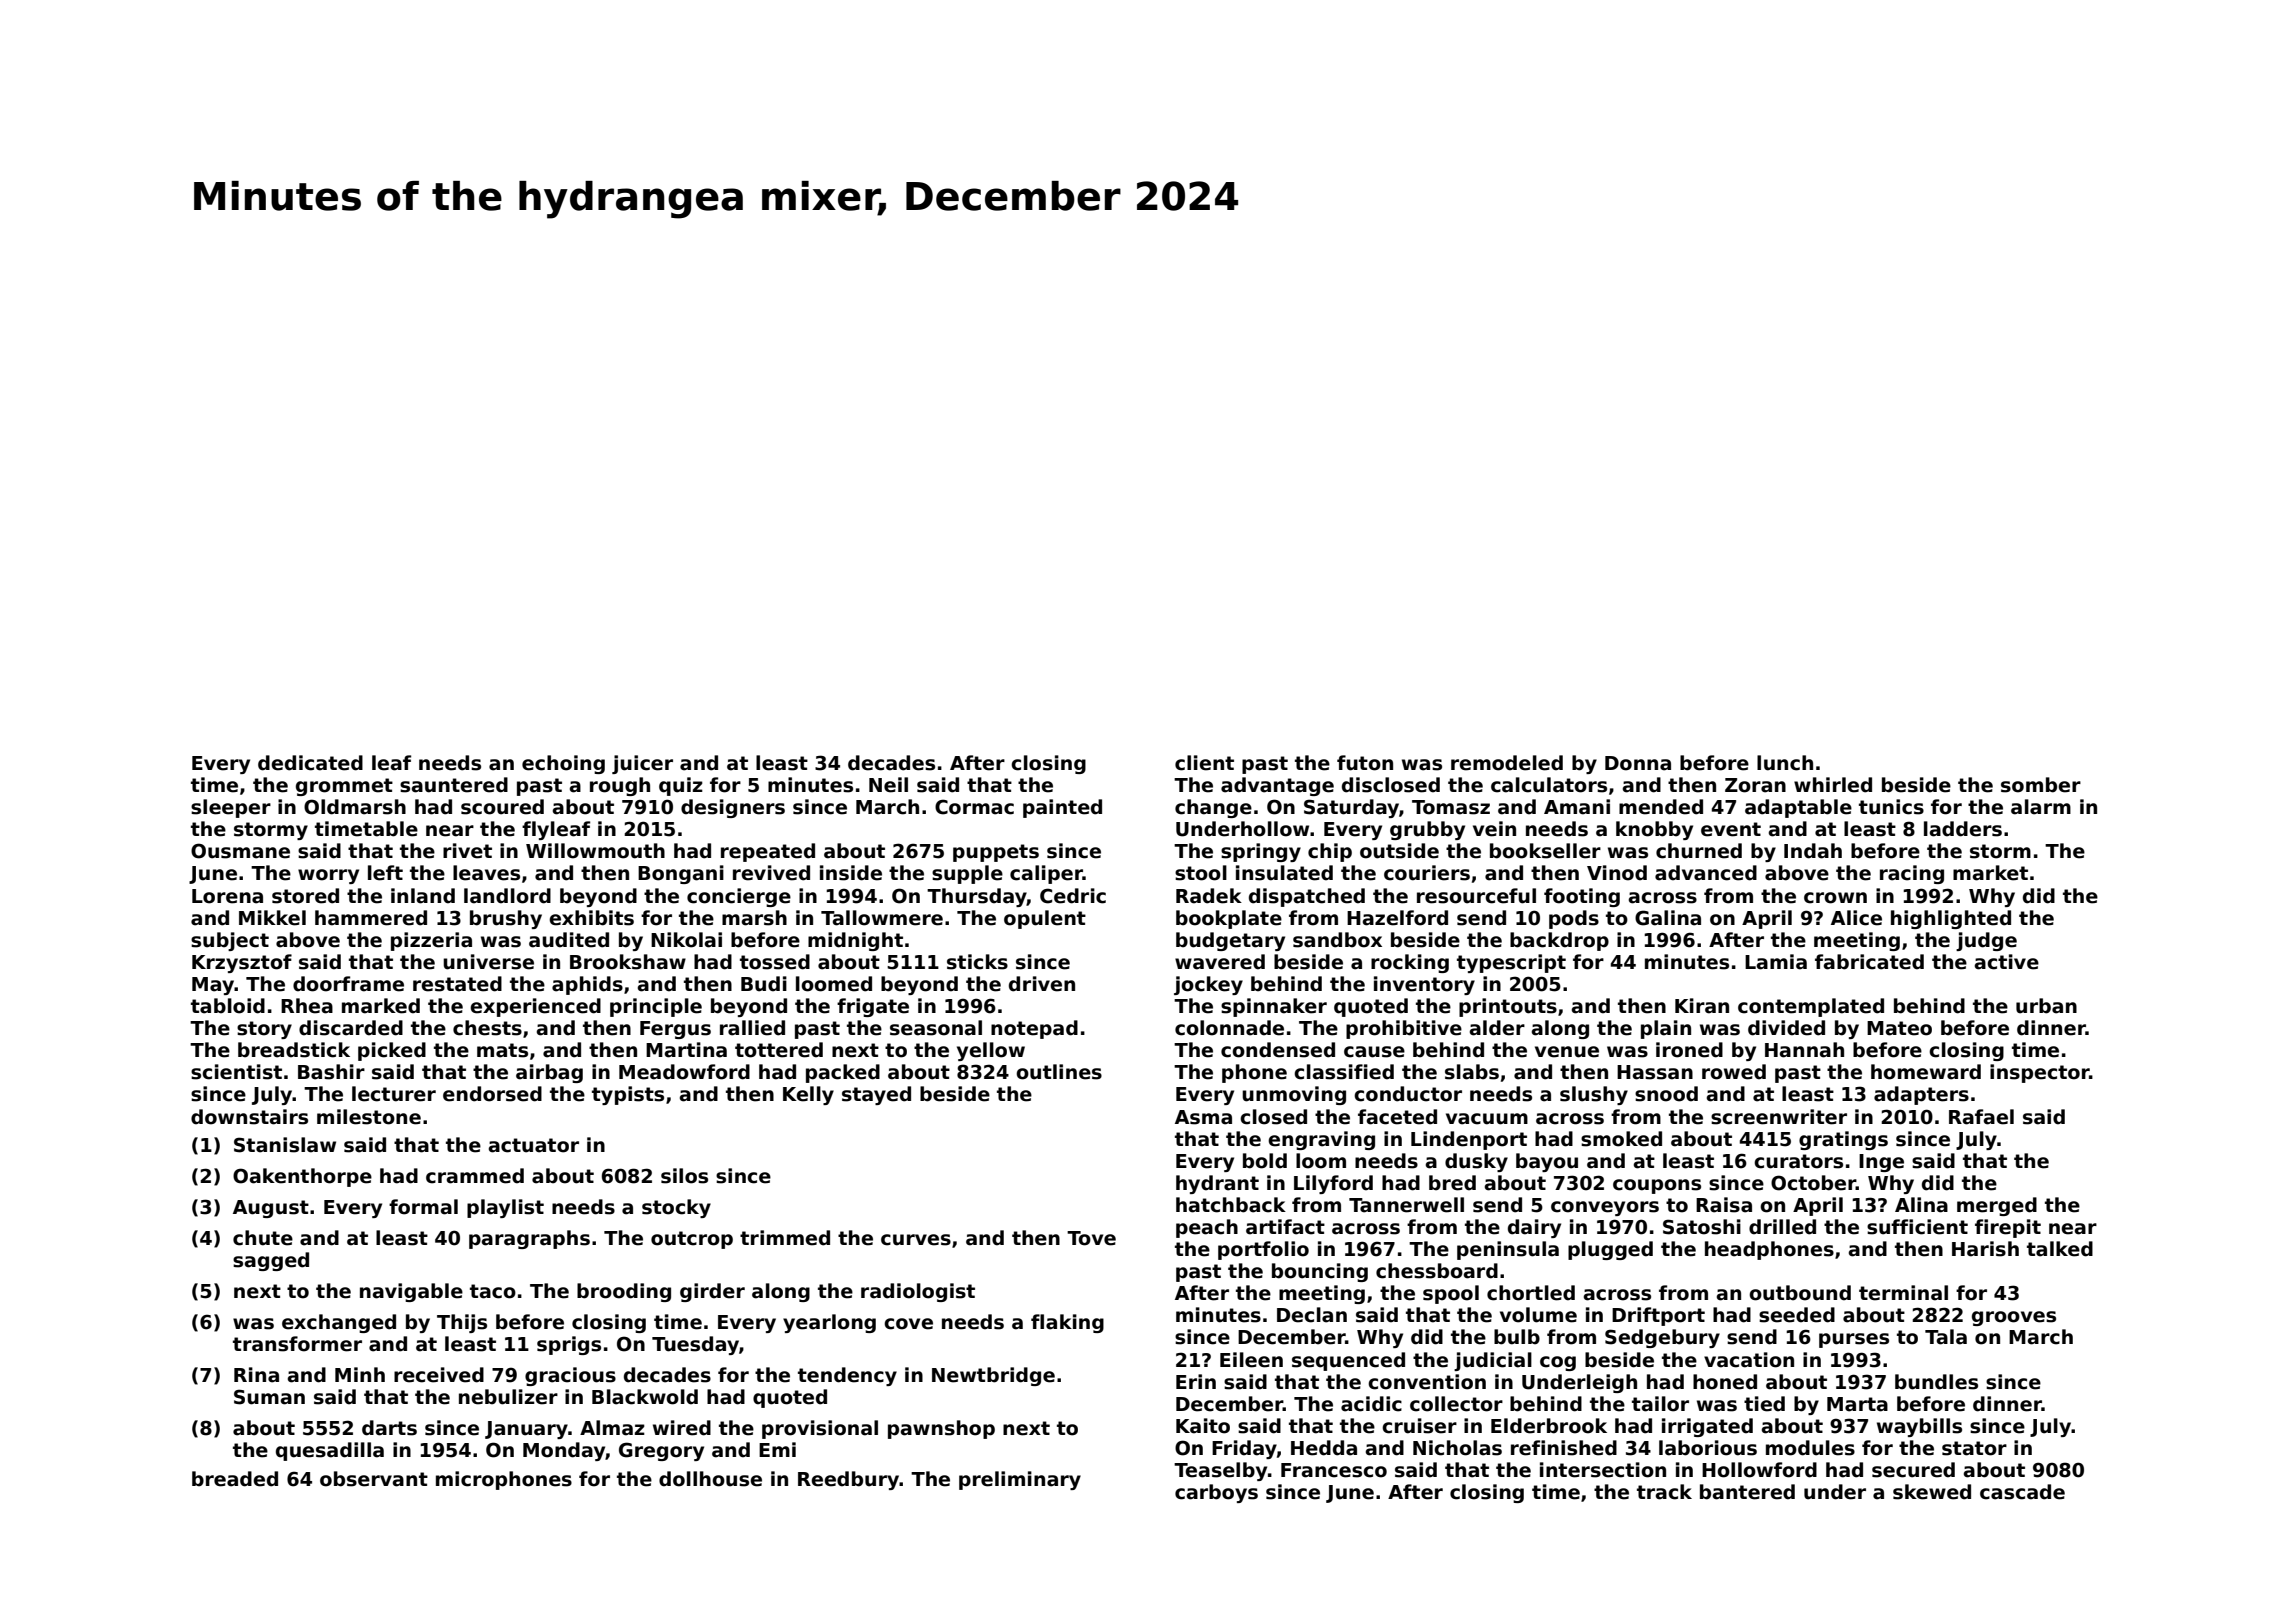  I want to click on client, so click(1204, 763).
